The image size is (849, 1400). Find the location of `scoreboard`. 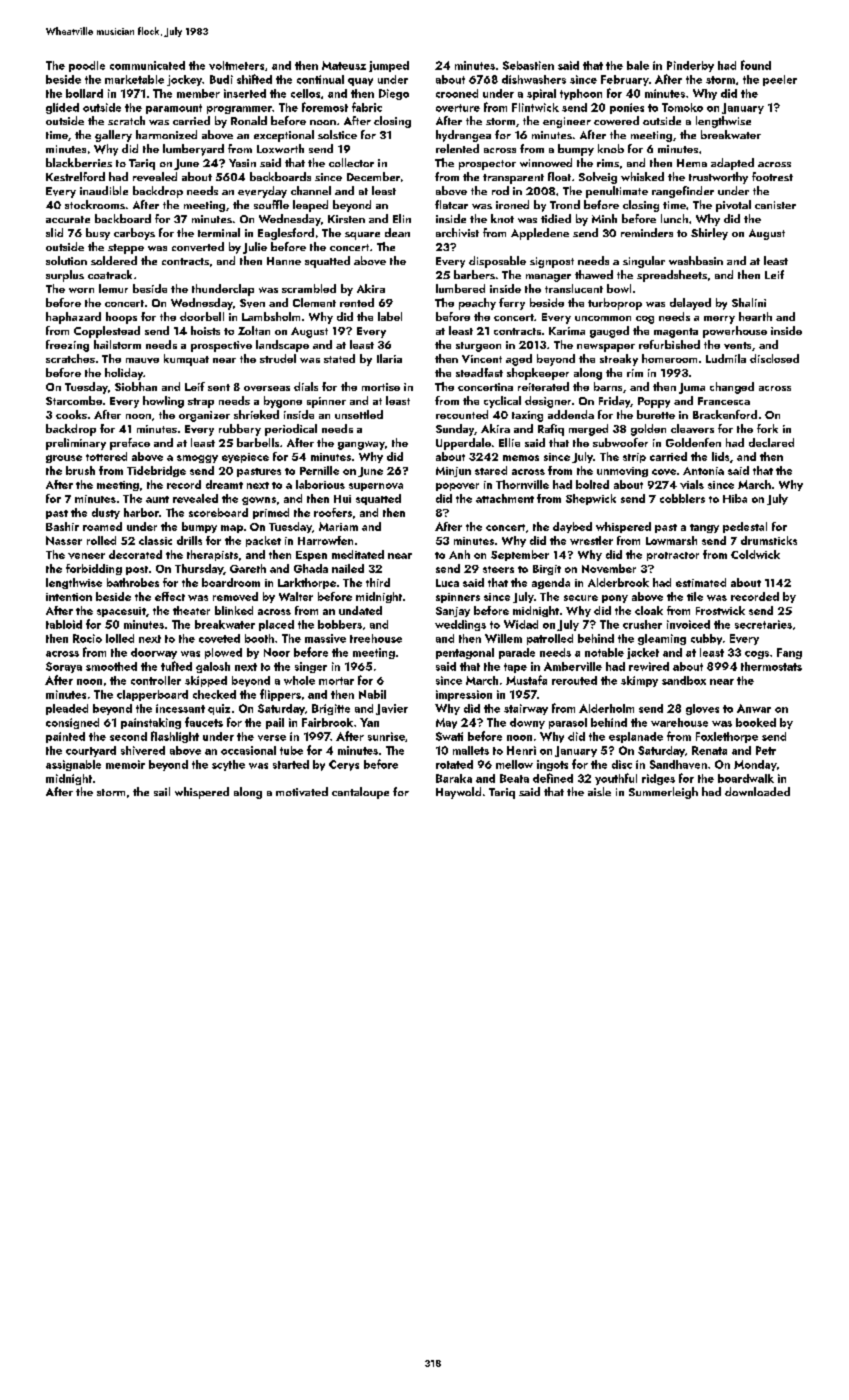

scoreboard is located at coordinates (218, 512).
